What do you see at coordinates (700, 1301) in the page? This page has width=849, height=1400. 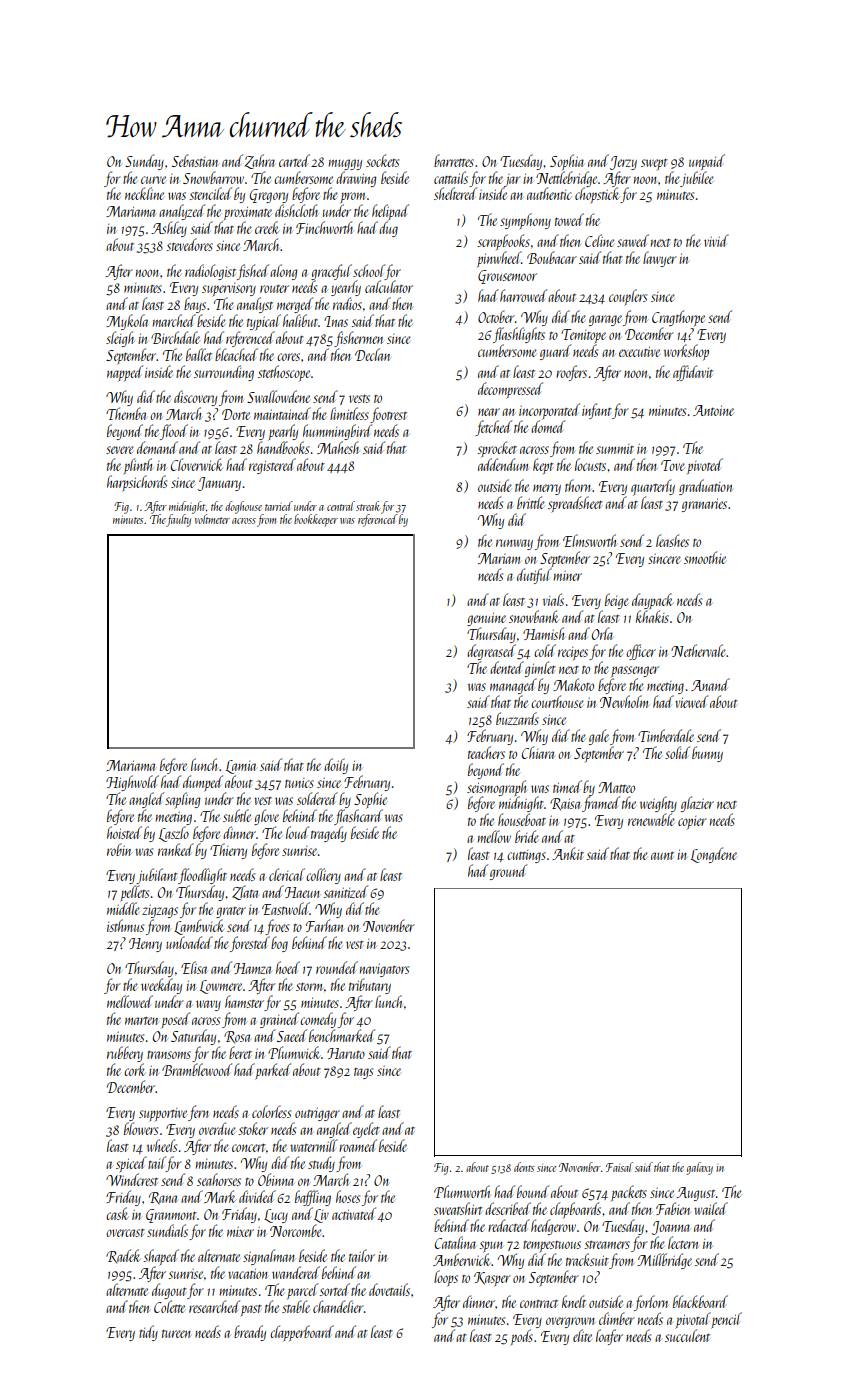 I see `blackboard` at bounding box center [700, 1301].
